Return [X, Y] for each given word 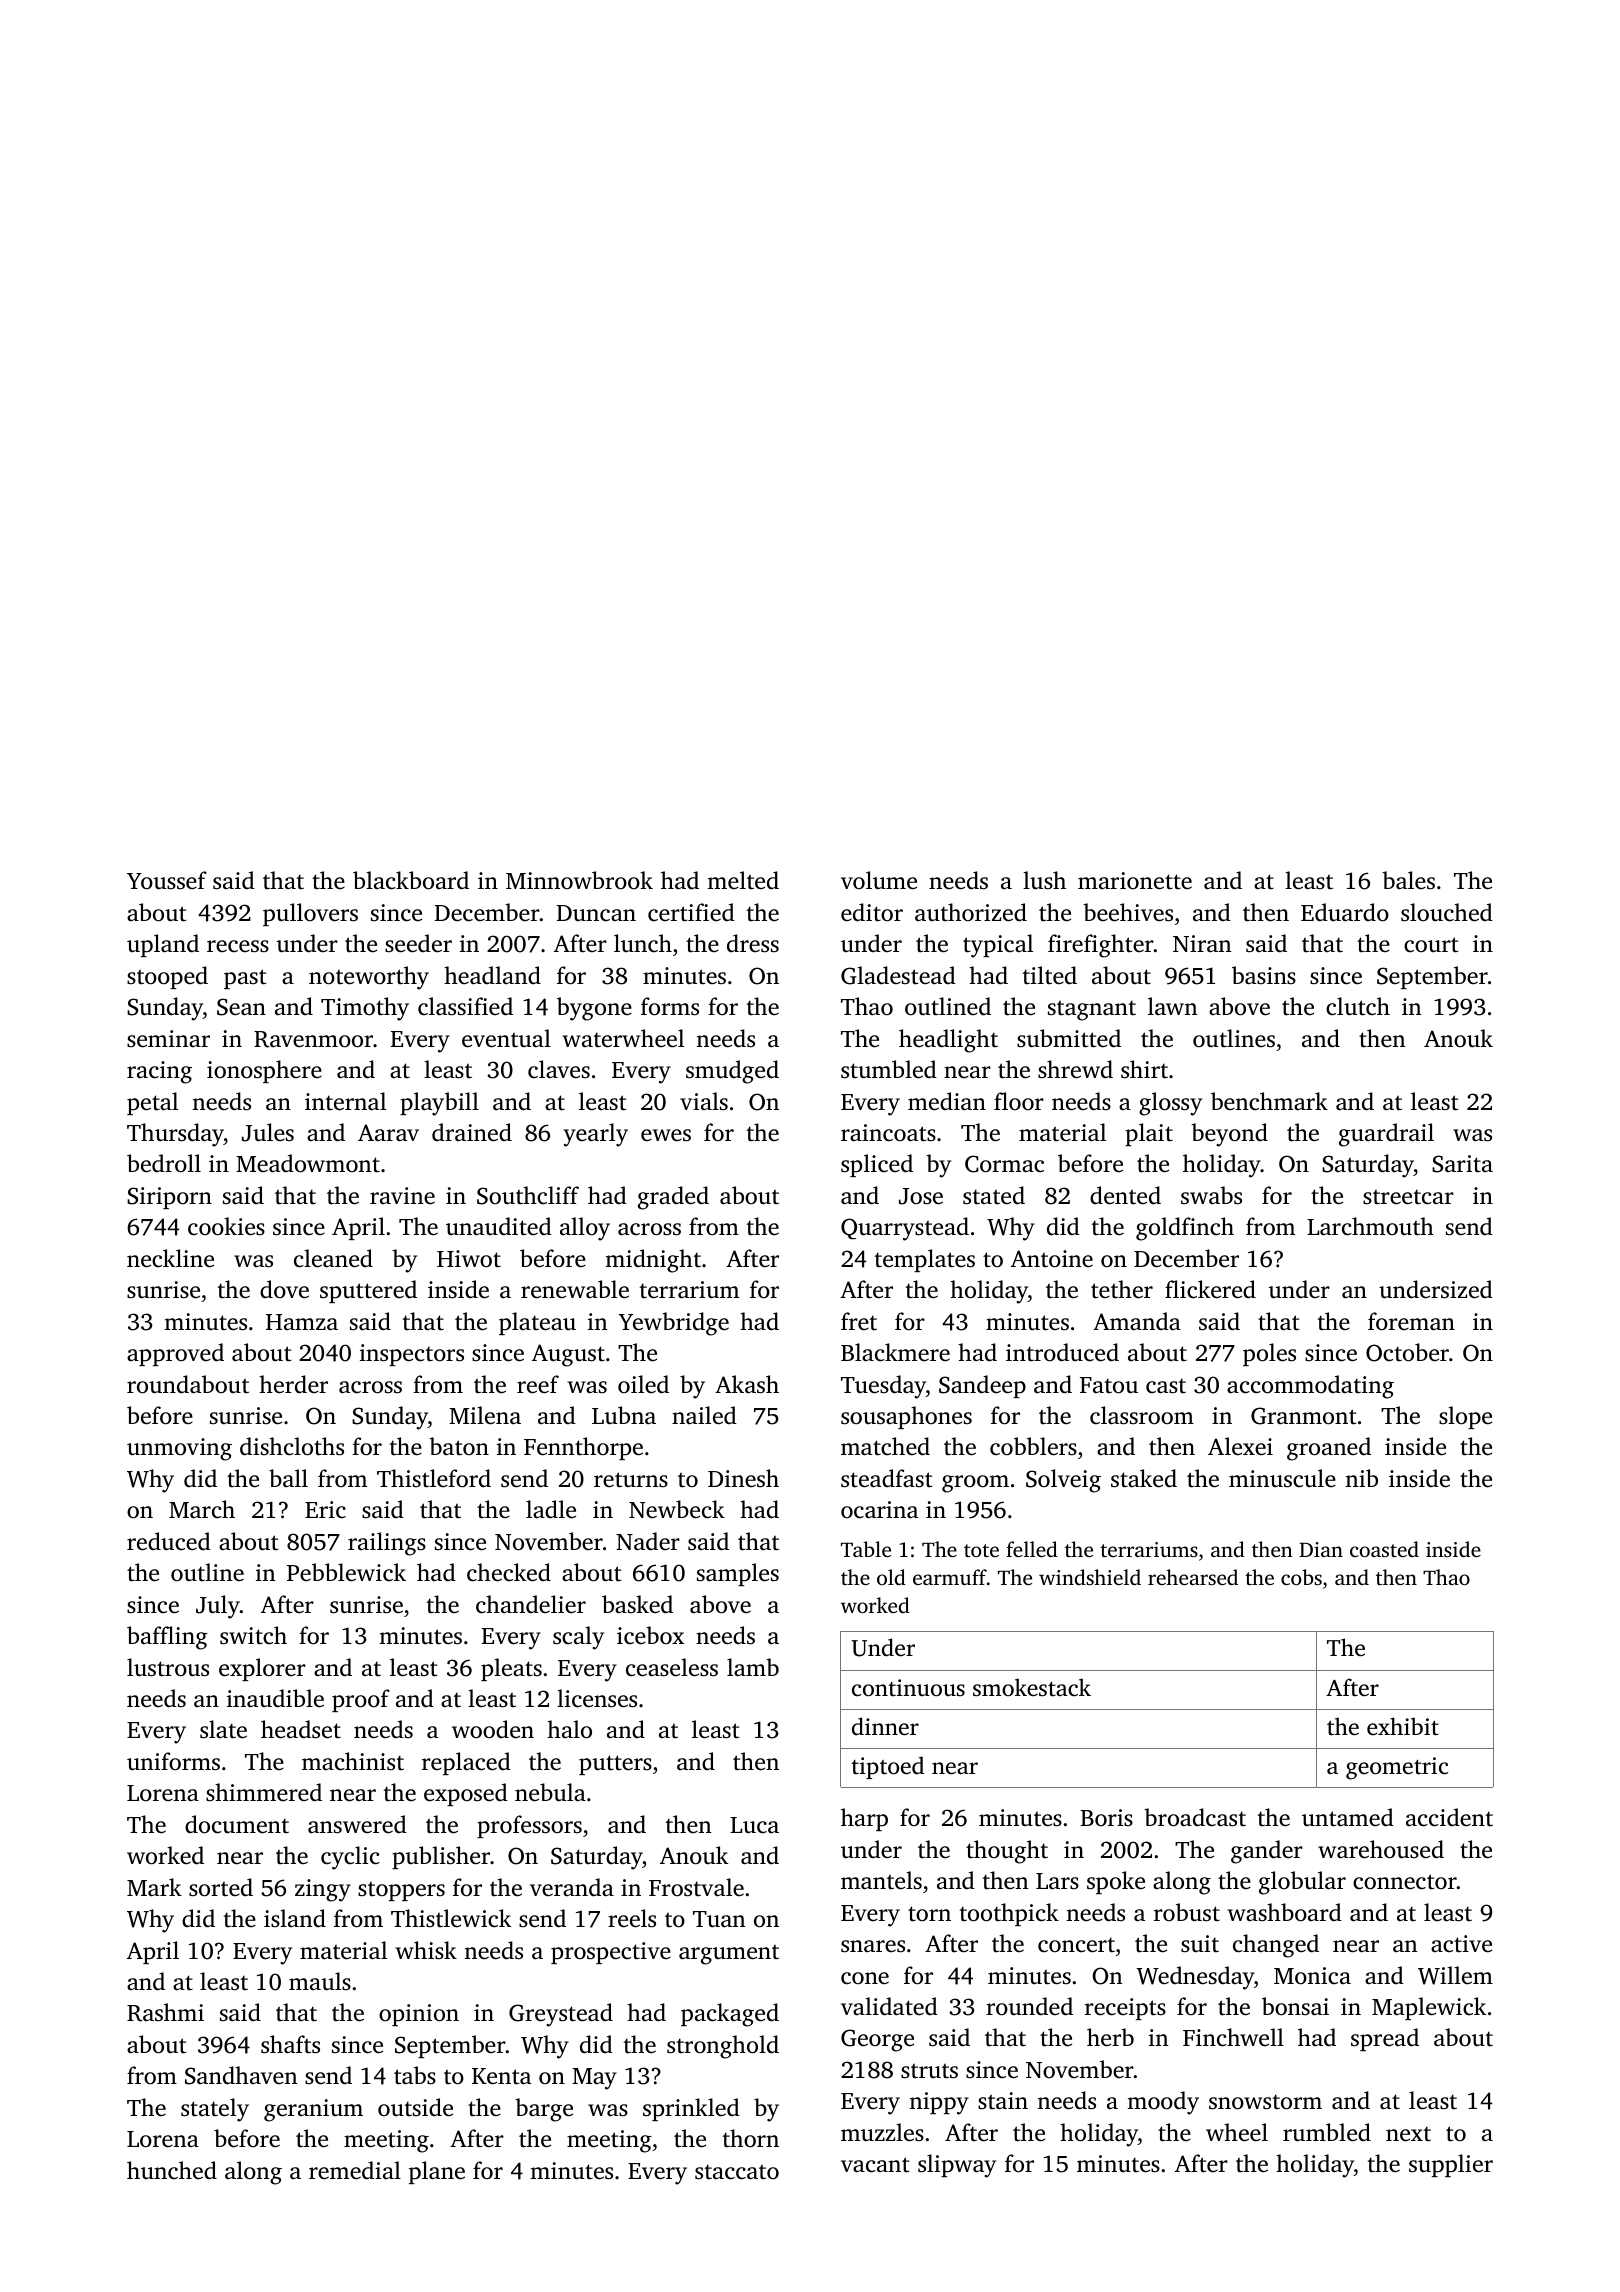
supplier [1451, 2165]
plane [437, 2172]
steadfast [887, 1478]
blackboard [411, 880]
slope [1465, 1417]
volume [879, 880]
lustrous [168, 1667]
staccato [737, 2172]
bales [1408, 880]
